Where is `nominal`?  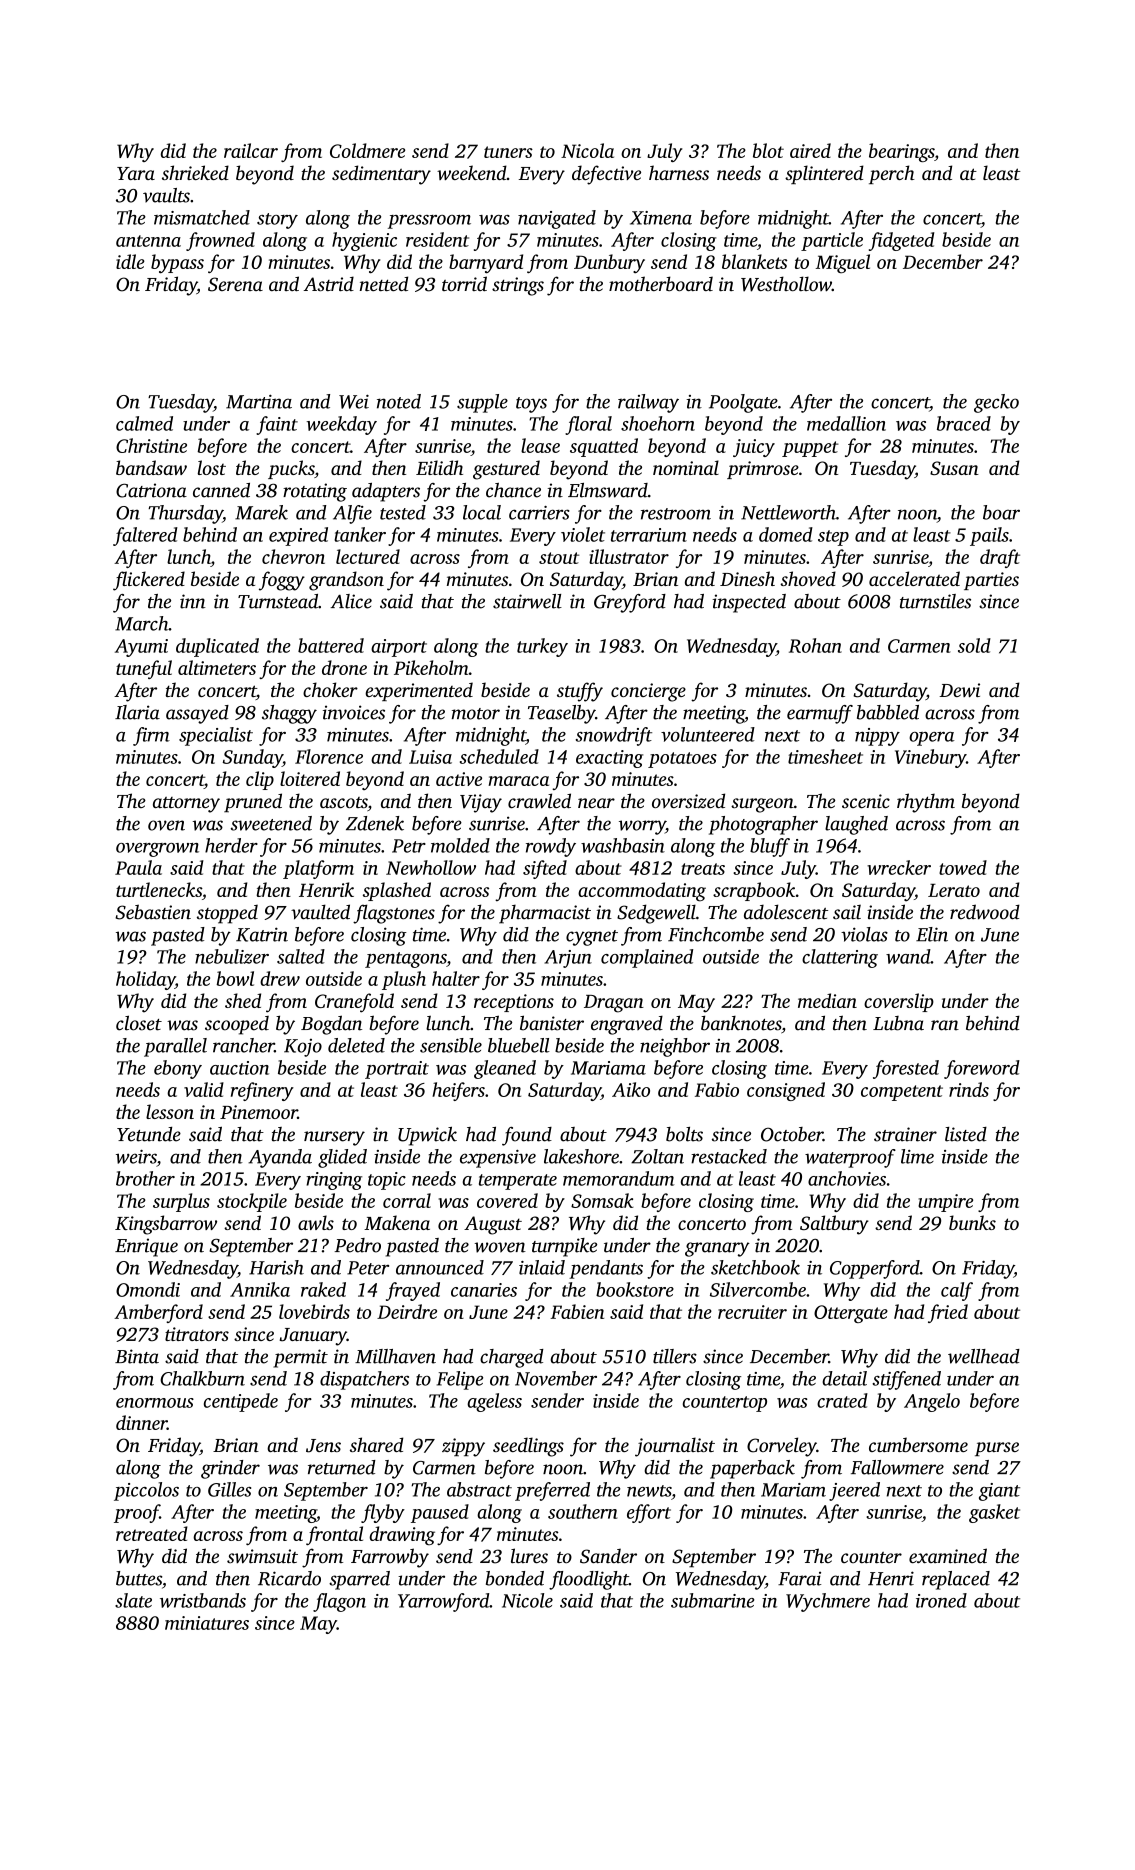
nominal is located at coordinates (686, 467).
